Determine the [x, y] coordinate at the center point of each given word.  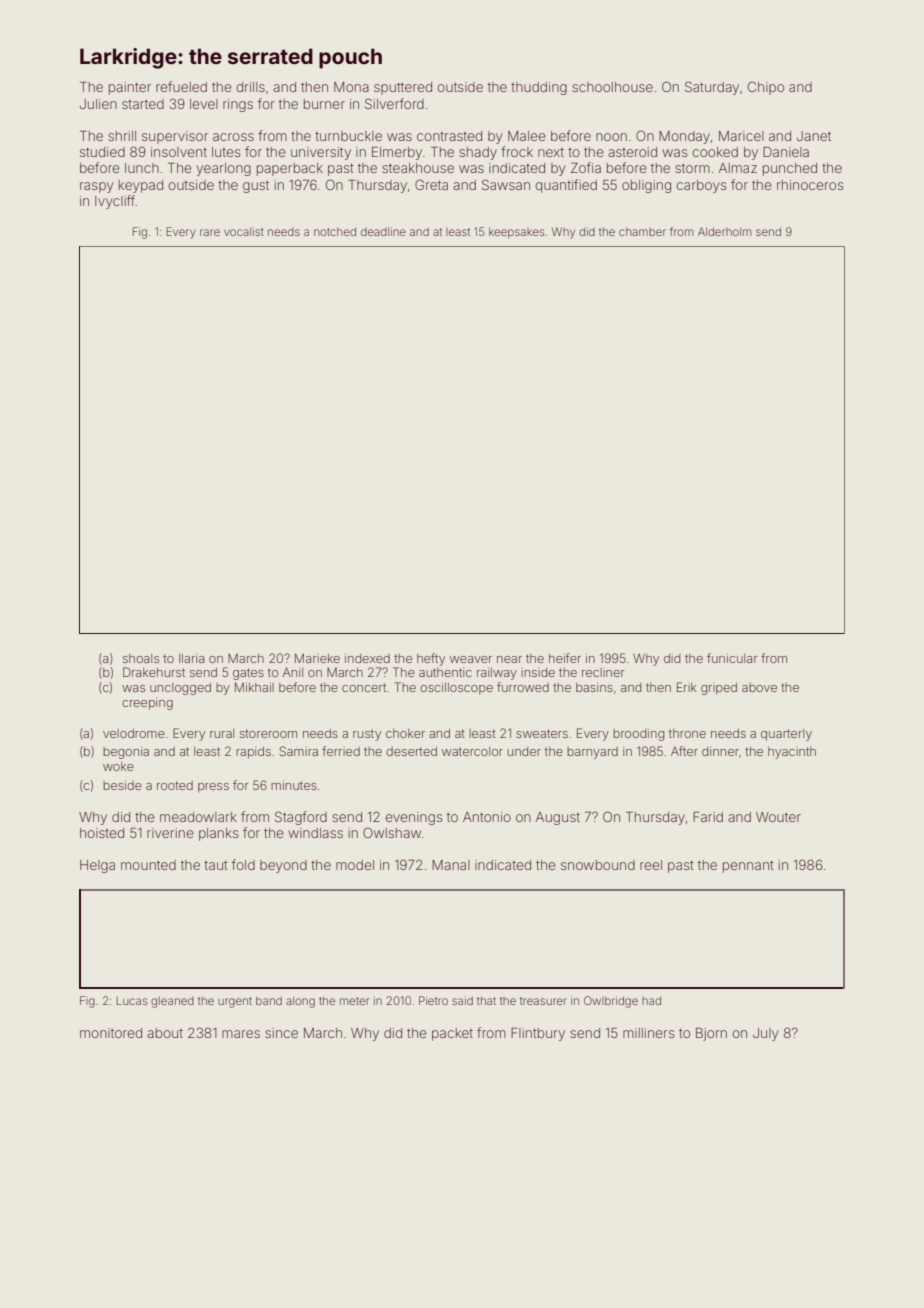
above [759, 687]
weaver [471, 659]
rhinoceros [810, 185]
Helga [97, 866]
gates [248, 674]
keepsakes [517, 232]
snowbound [598, 865]
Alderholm [724, 231]
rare [210, 232]
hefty [431, 659]
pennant [748, 866]
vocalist [244, 231]
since [281, 1033]
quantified [566, 186]
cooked [715, 152]
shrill [122, 136]
